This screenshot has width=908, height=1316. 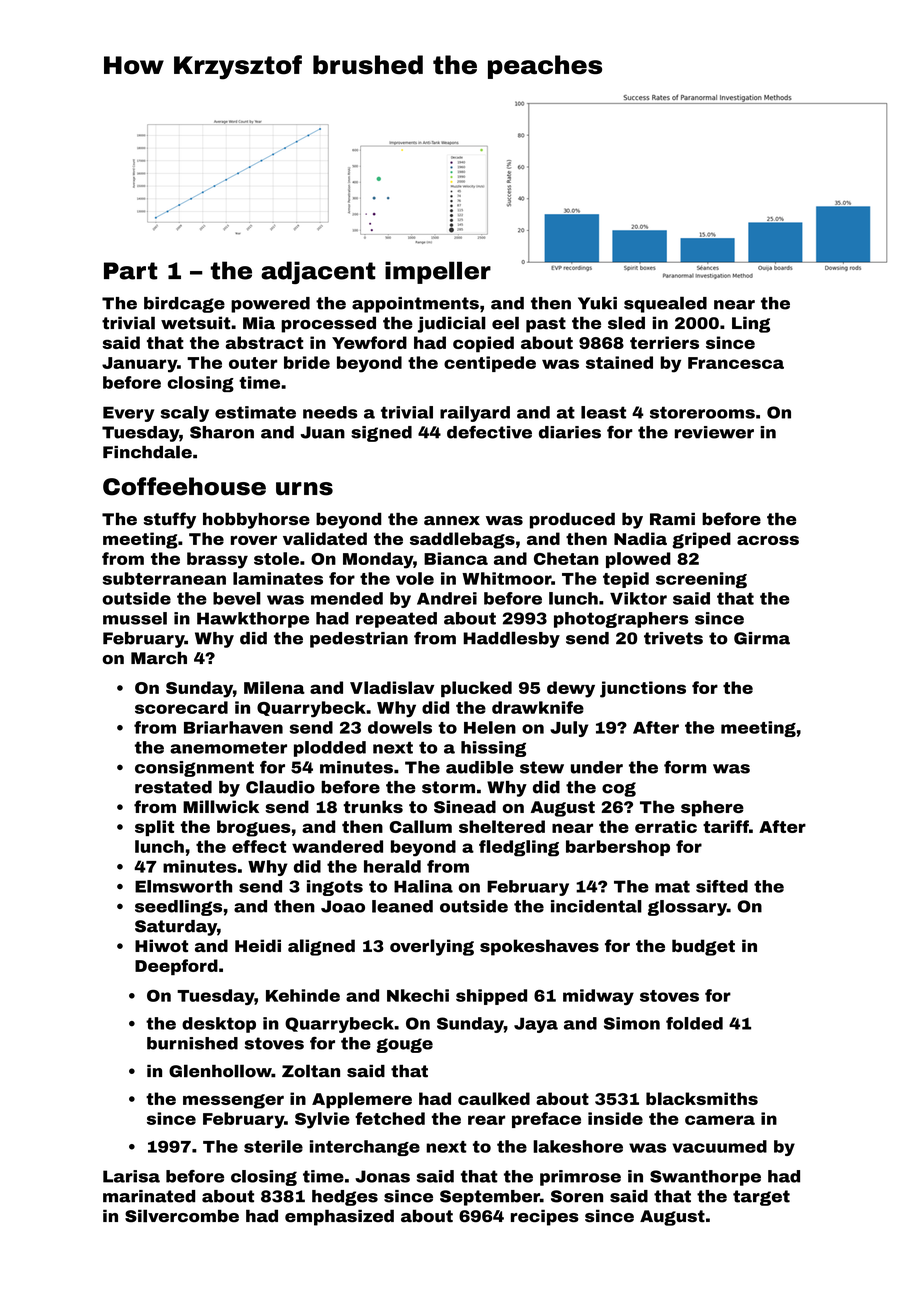 I want to click on impeller, so click(x=438, y=272).
